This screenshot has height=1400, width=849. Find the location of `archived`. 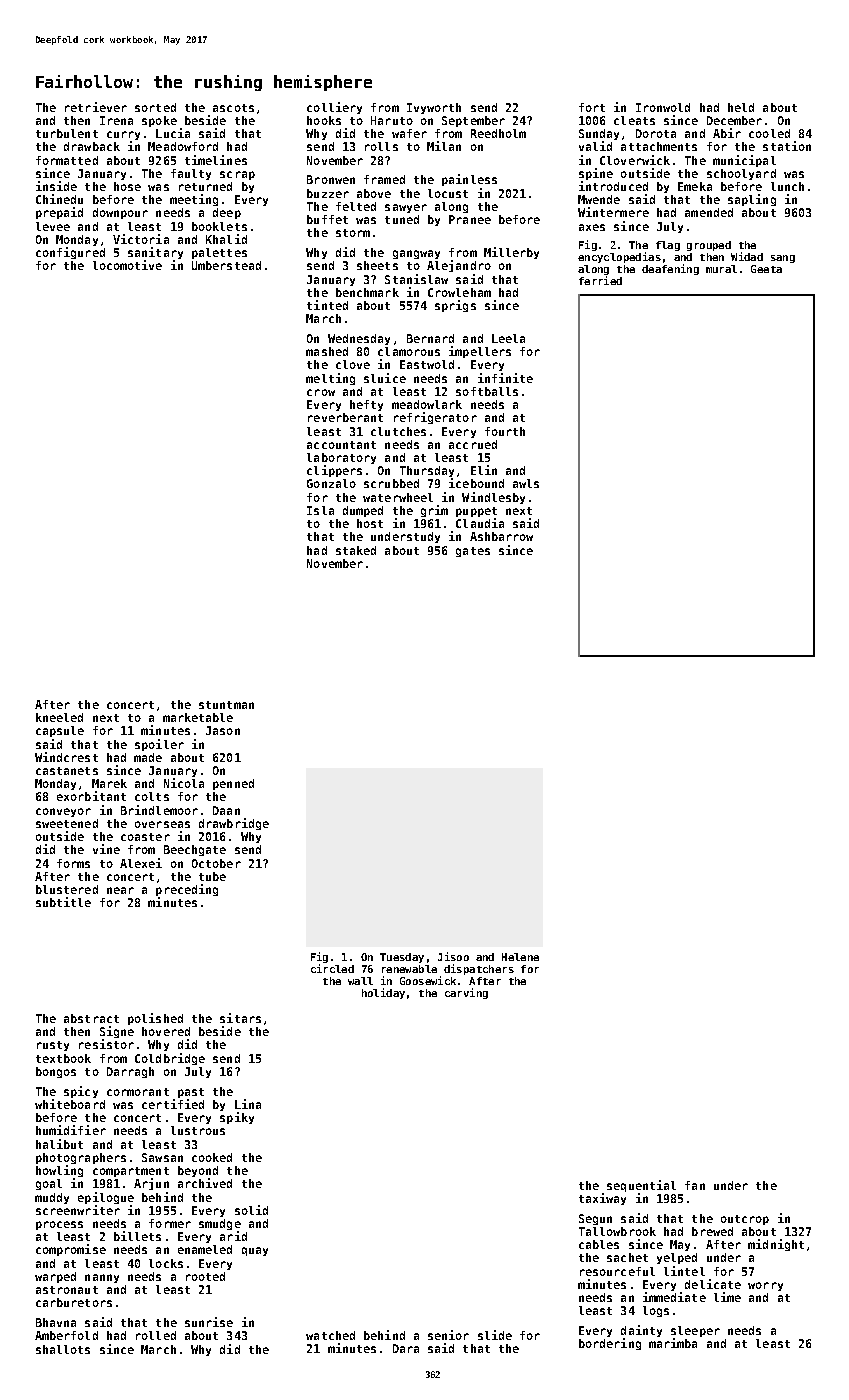

archived is located at coordinates (205, 1183).
